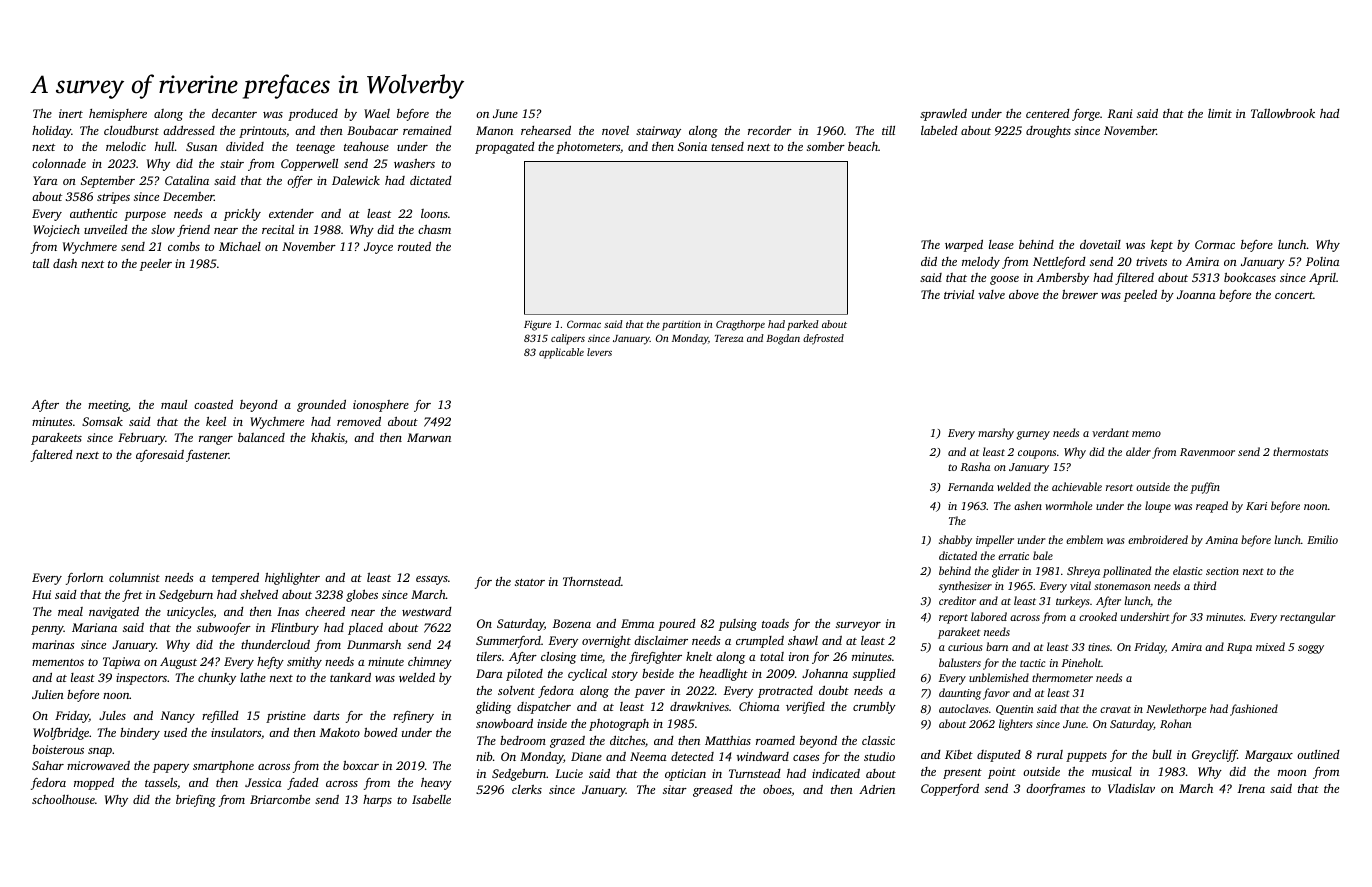 The width and height of the page is (1372, 887). What do you see at coordinates (207, 456) in the page?
I see `fastener` at bounding box center [207, 456].
